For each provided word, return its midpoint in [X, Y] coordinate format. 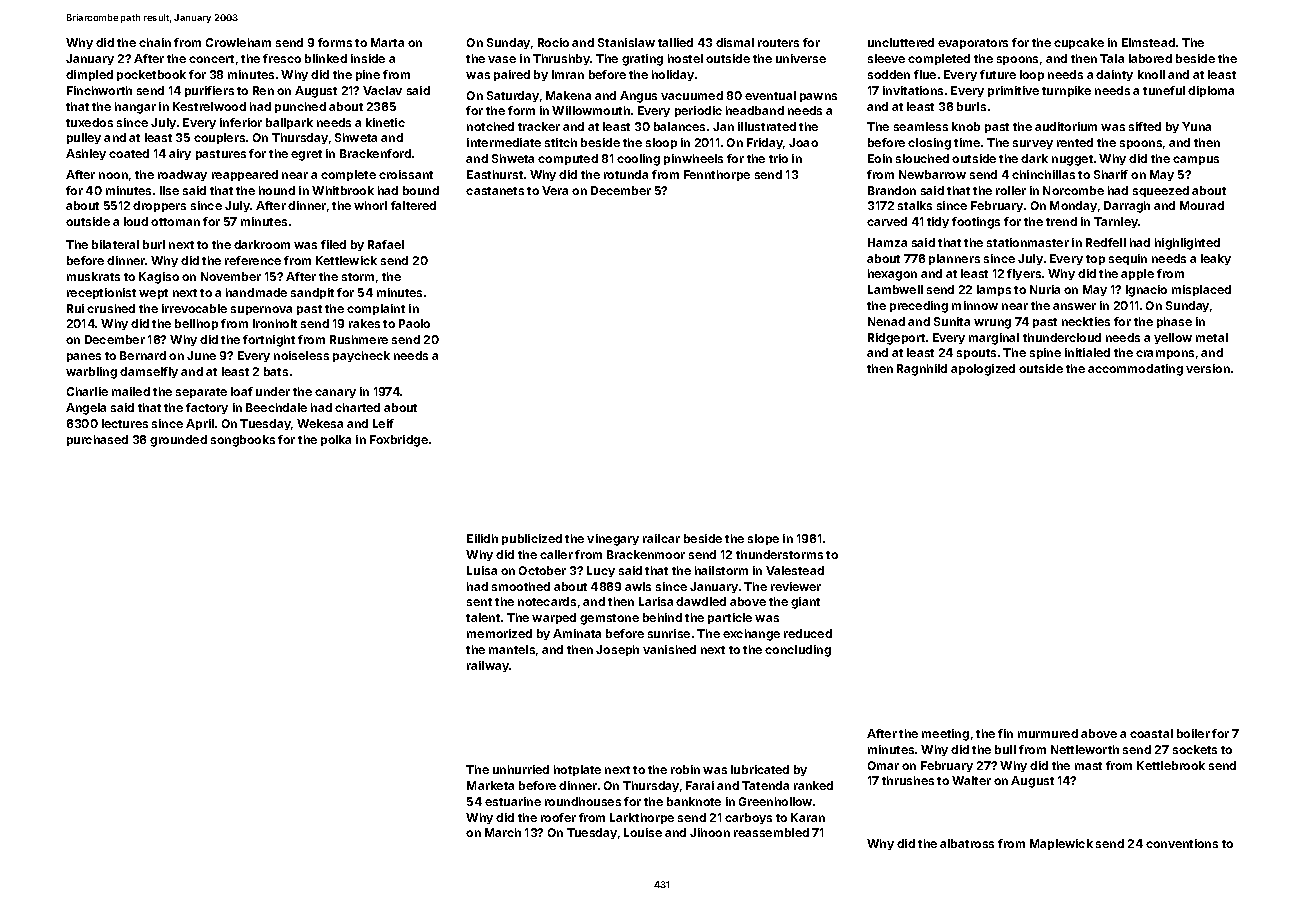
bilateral [115, 244]
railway [488, 666]
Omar [883, 765]
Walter [971, 780]
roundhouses [583, 801]
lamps [994, 290]
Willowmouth [591, 110]
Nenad [886, 321]
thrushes [908, 780]
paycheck [361, 356]
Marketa [490, 785]
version [1208, 368]
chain [155, 42]
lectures [125, 423]
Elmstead [1148, 42]
